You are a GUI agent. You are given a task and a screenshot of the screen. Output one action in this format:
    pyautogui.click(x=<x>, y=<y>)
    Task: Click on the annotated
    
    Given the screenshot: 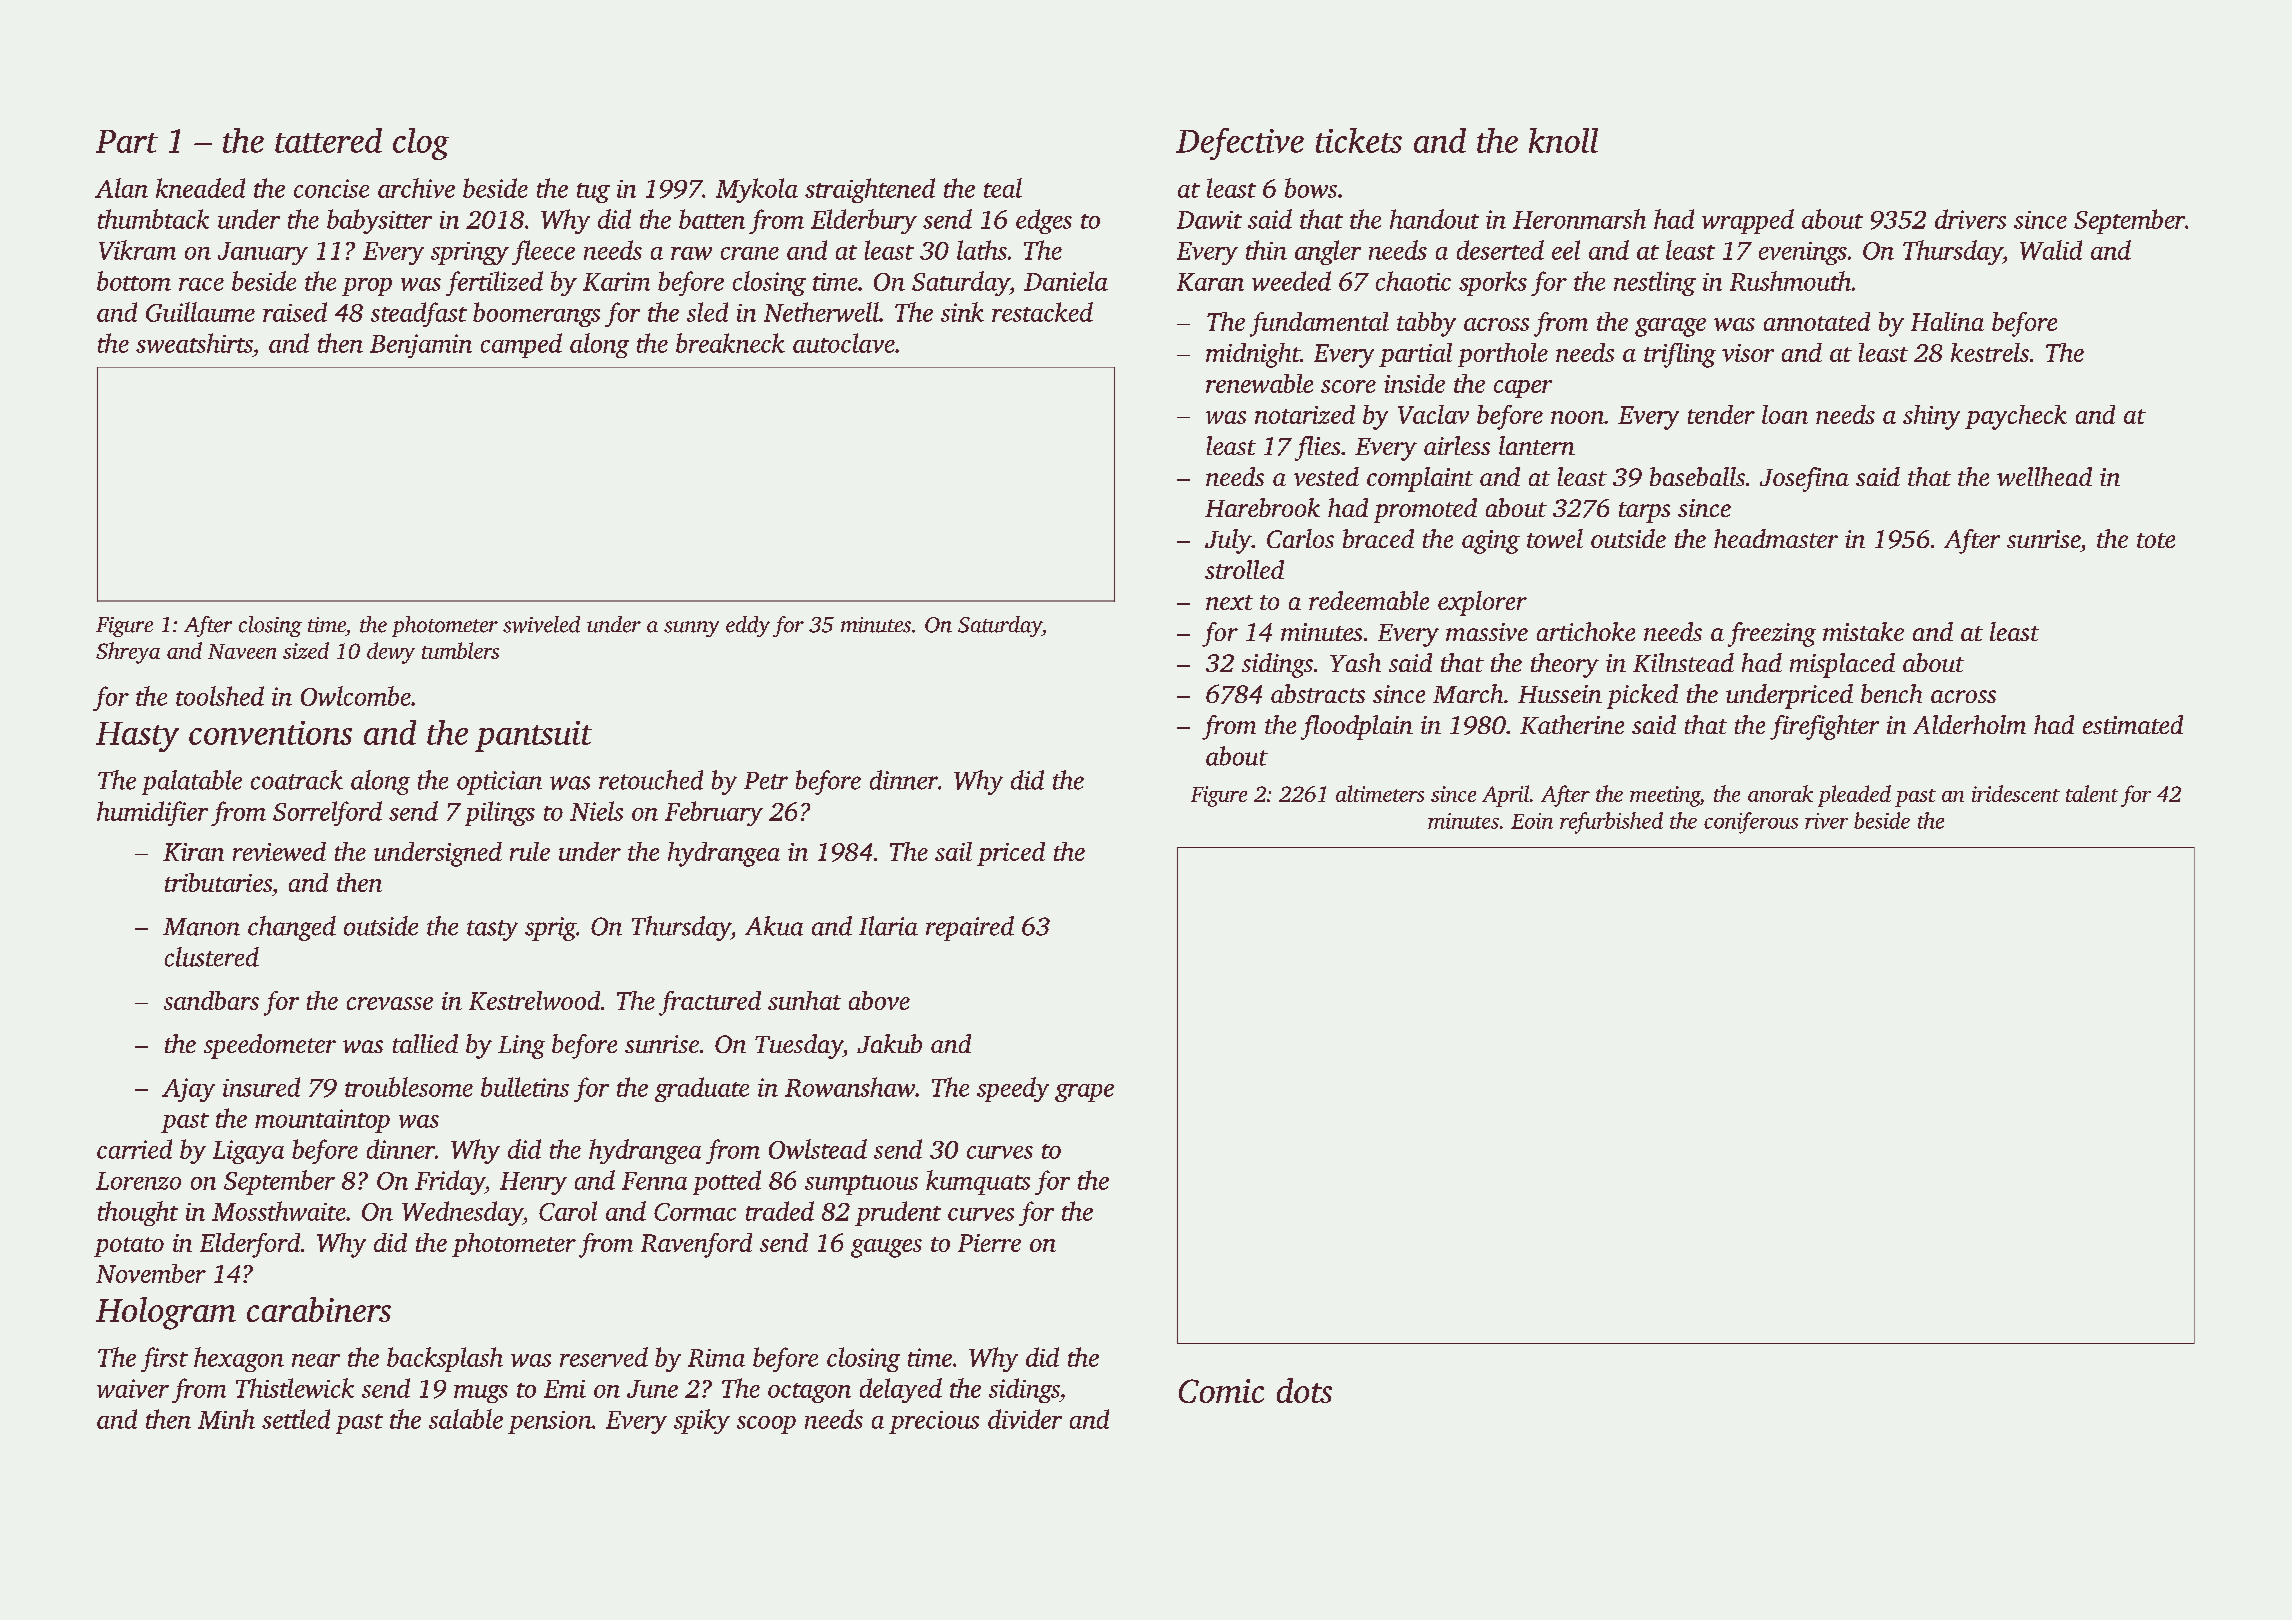 What is the action you would take?
    pyautogui.click(x=1817, y=321)
